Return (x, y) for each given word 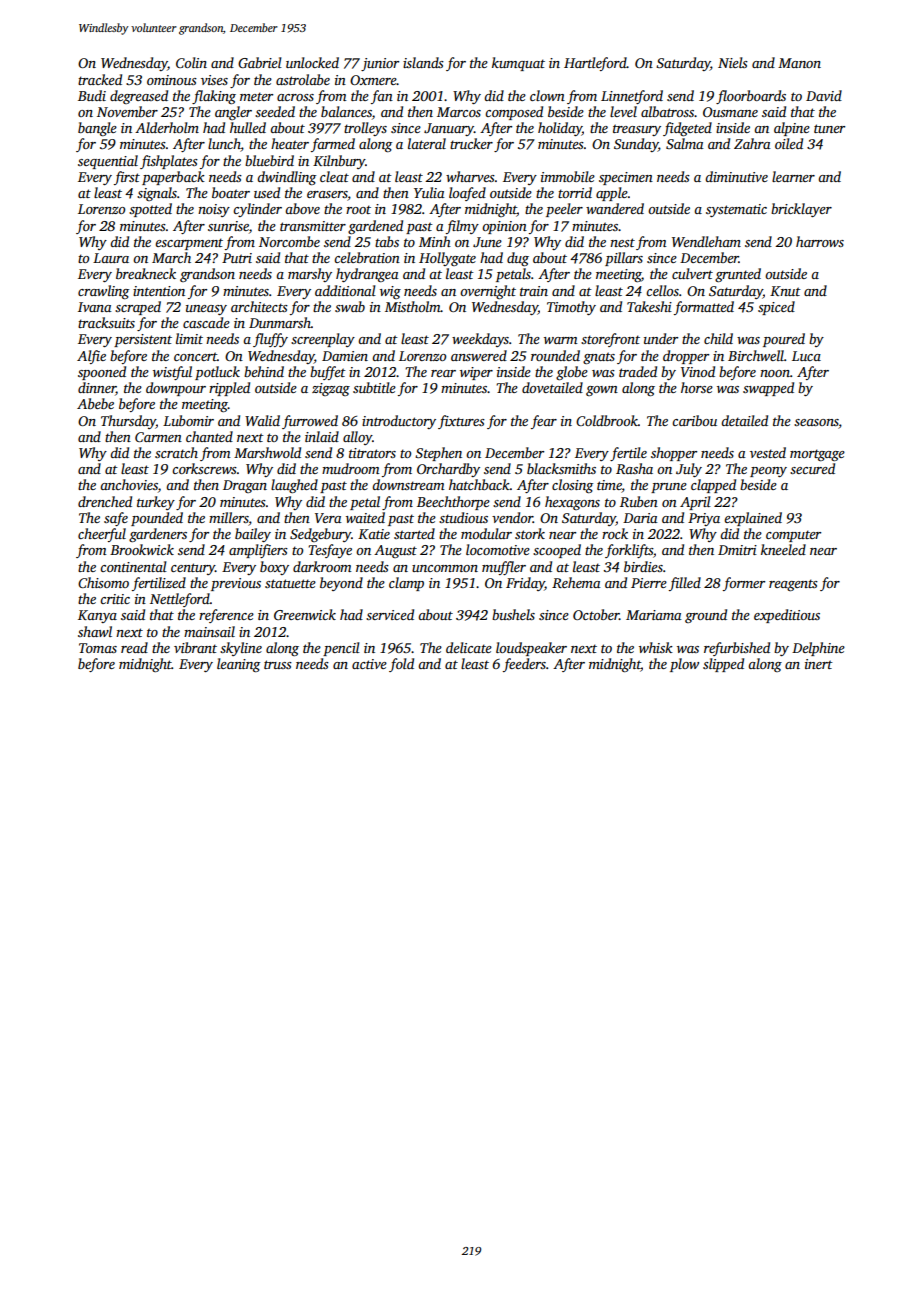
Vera (328, 518)
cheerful (102, 535)
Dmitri (737, 550)
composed (514, 113)
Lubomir (188, 420)
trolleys (365, 129)
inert (819, 664)
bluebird (269, 160)
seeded (275, 111)
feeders (524, 665)
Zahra (752, 143)
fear (544, 422)
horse (697, 387)
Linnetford (632, 97)
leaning (238, 665)
